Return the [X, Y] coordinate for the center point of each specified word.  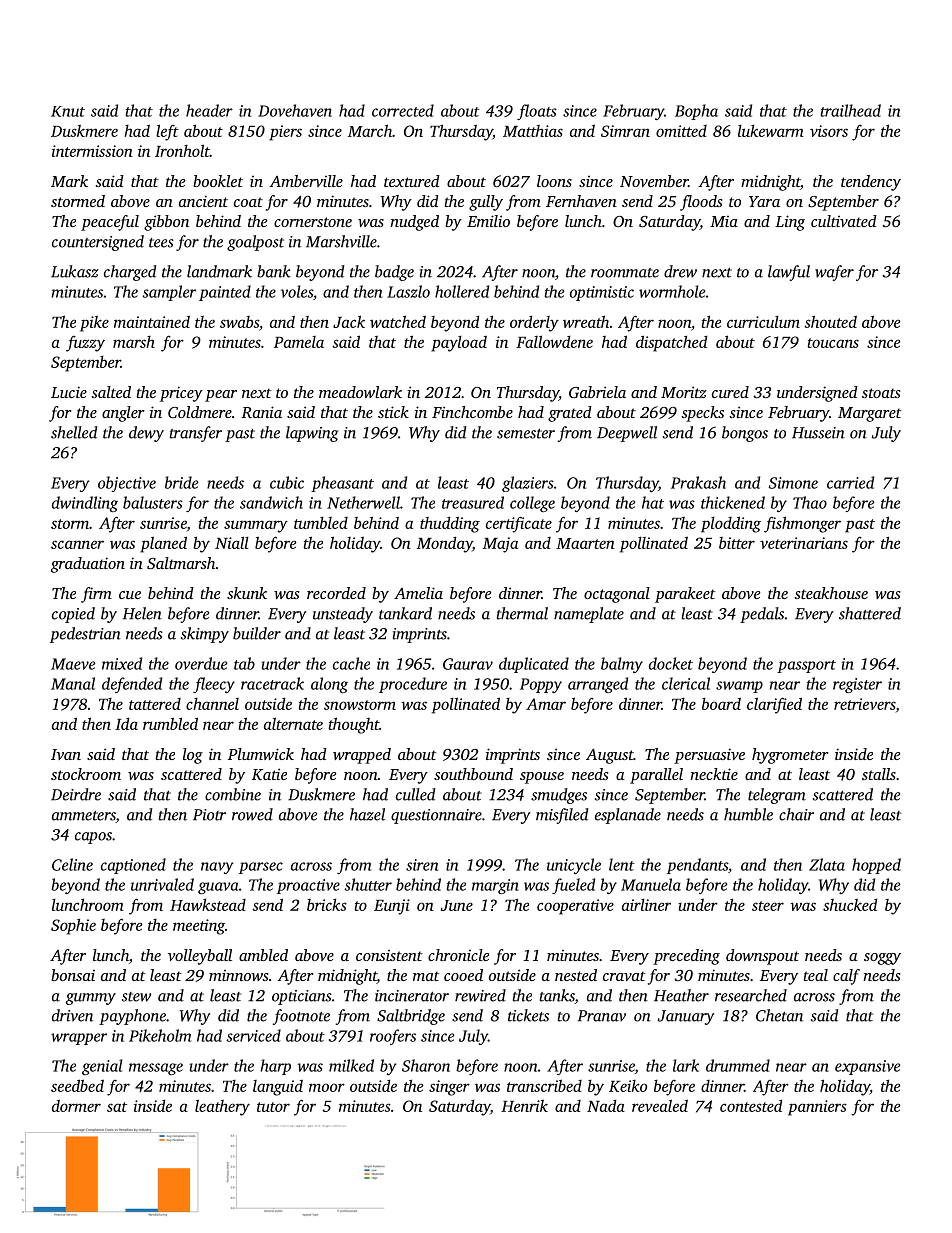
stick [393, 412]
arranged [598, 685]
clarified [774, 705]
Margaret [870, 414]
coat [248, 202]
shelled [74, 432]
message [156, 1069]
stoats [881, 393]
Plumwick [261, 754]
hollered [462, 291]
